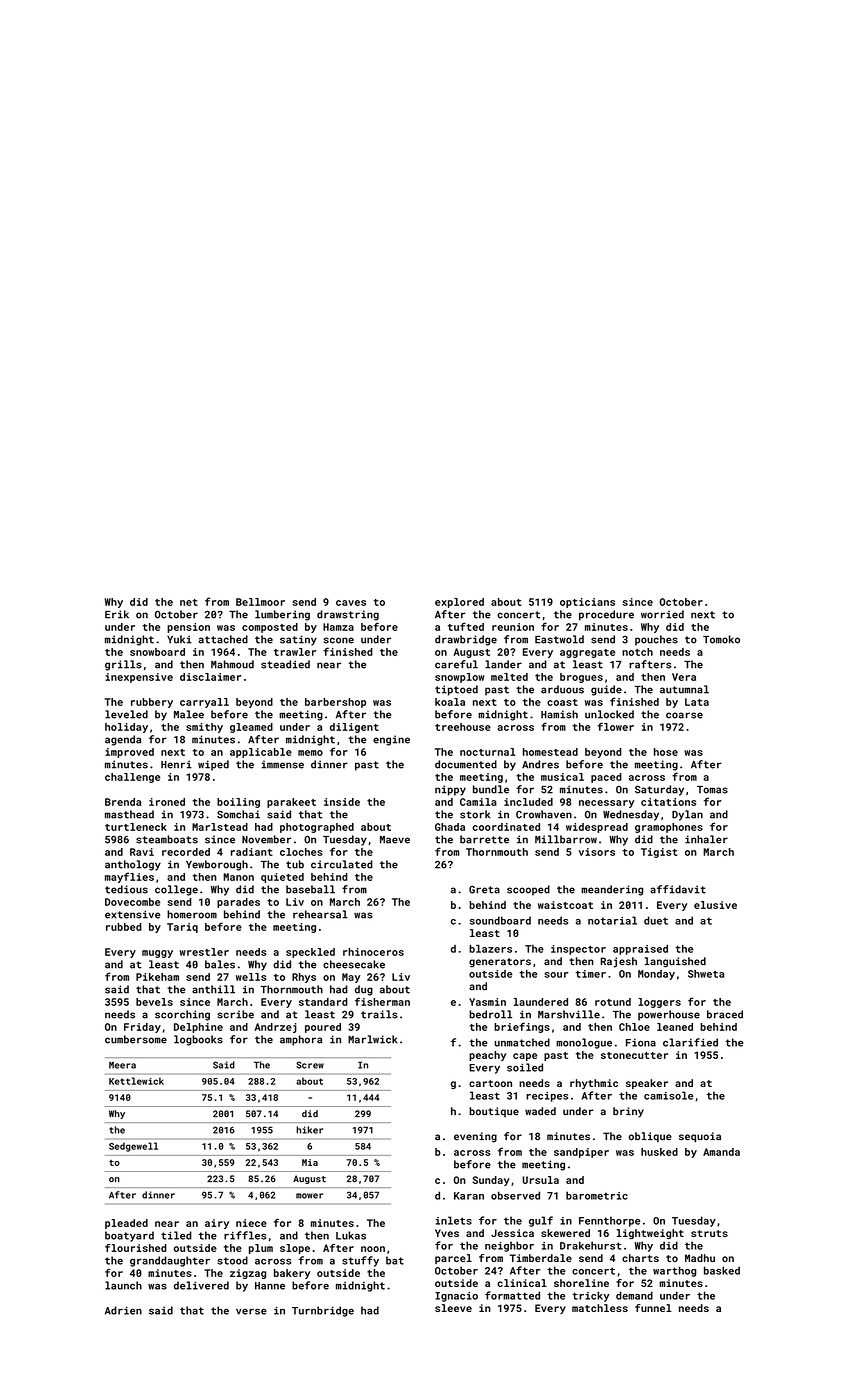 The image size is (849, 1400). What do you see at coordinates (238, 903) in the page?
I see `parades` at bounding box center [238, 903].
